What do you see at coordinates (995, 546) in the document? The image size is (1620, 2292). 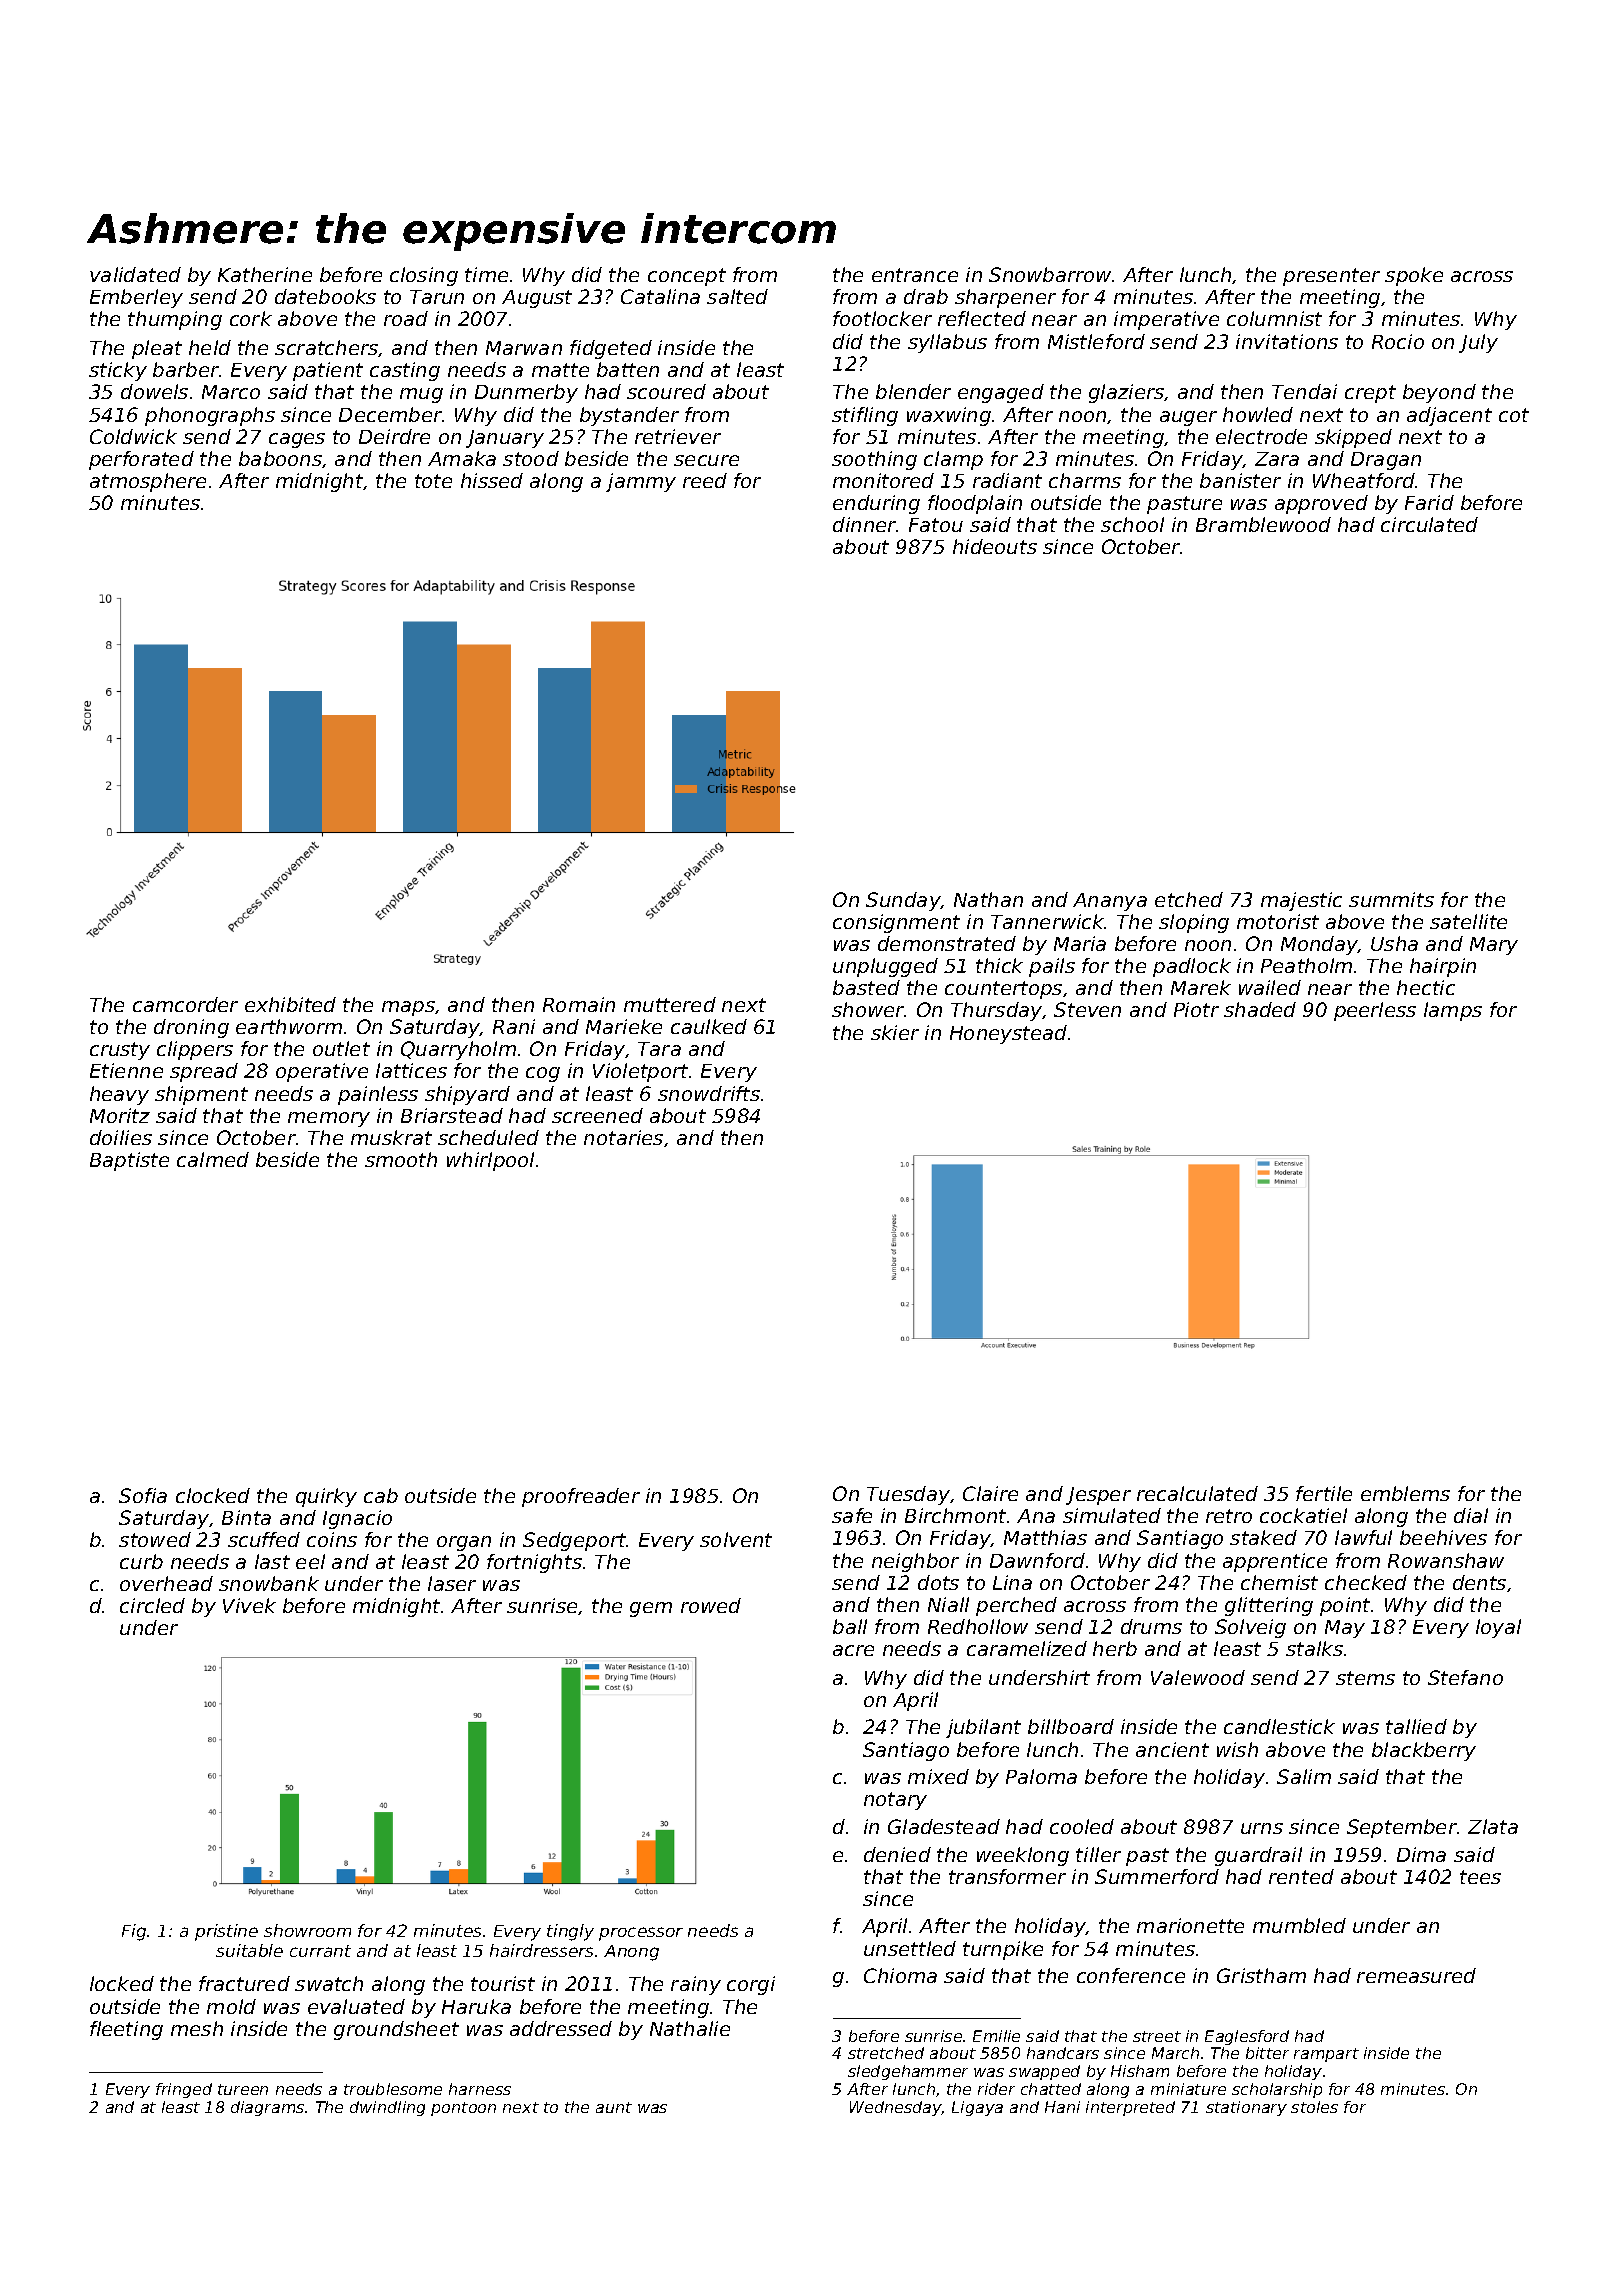 I see `hideouts` at bounding box center [995, 546].
